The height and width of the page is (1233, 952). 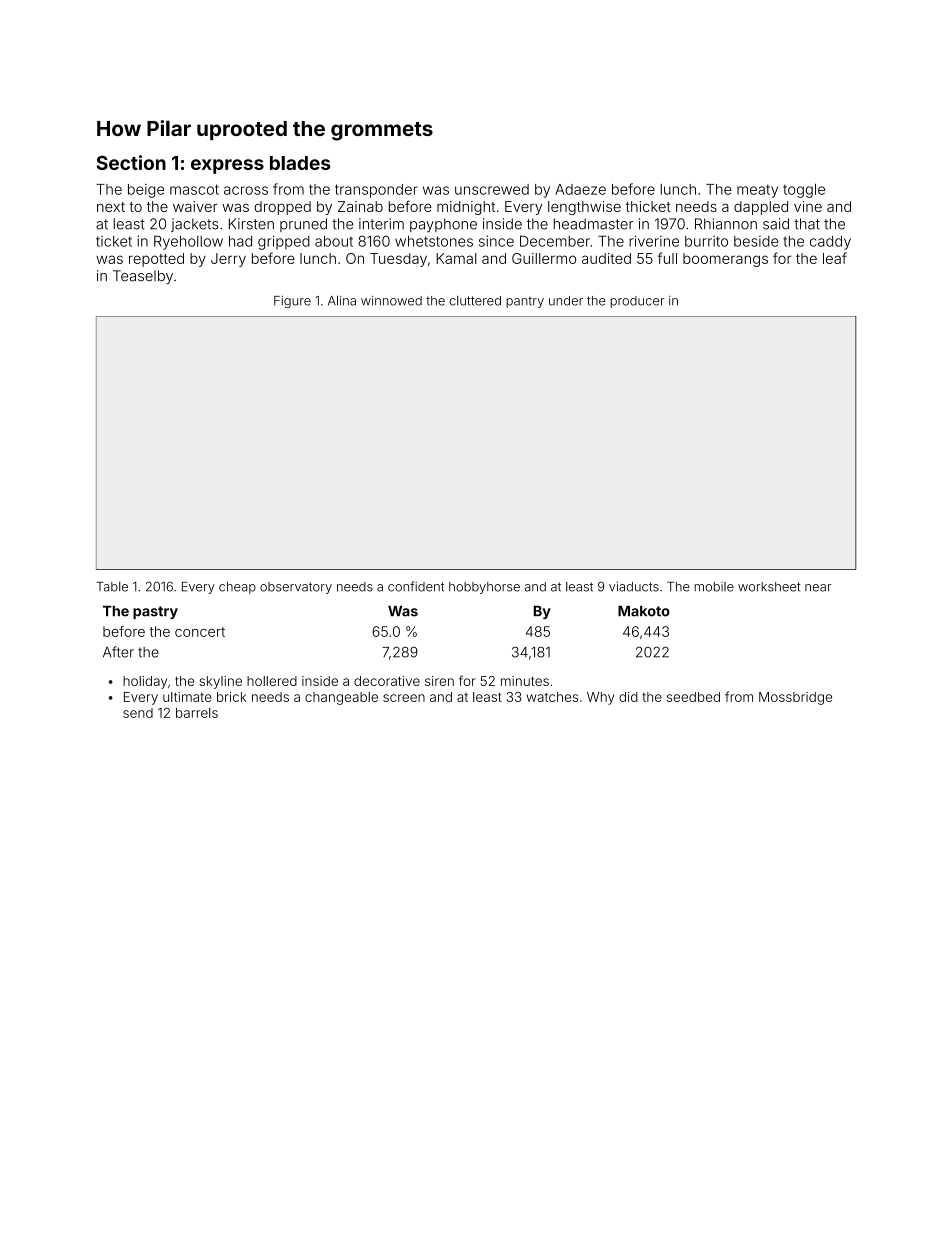 What do you see at coordinates (525, 302) in the page?
I see `pantry` at bounding box center [525, 302].
